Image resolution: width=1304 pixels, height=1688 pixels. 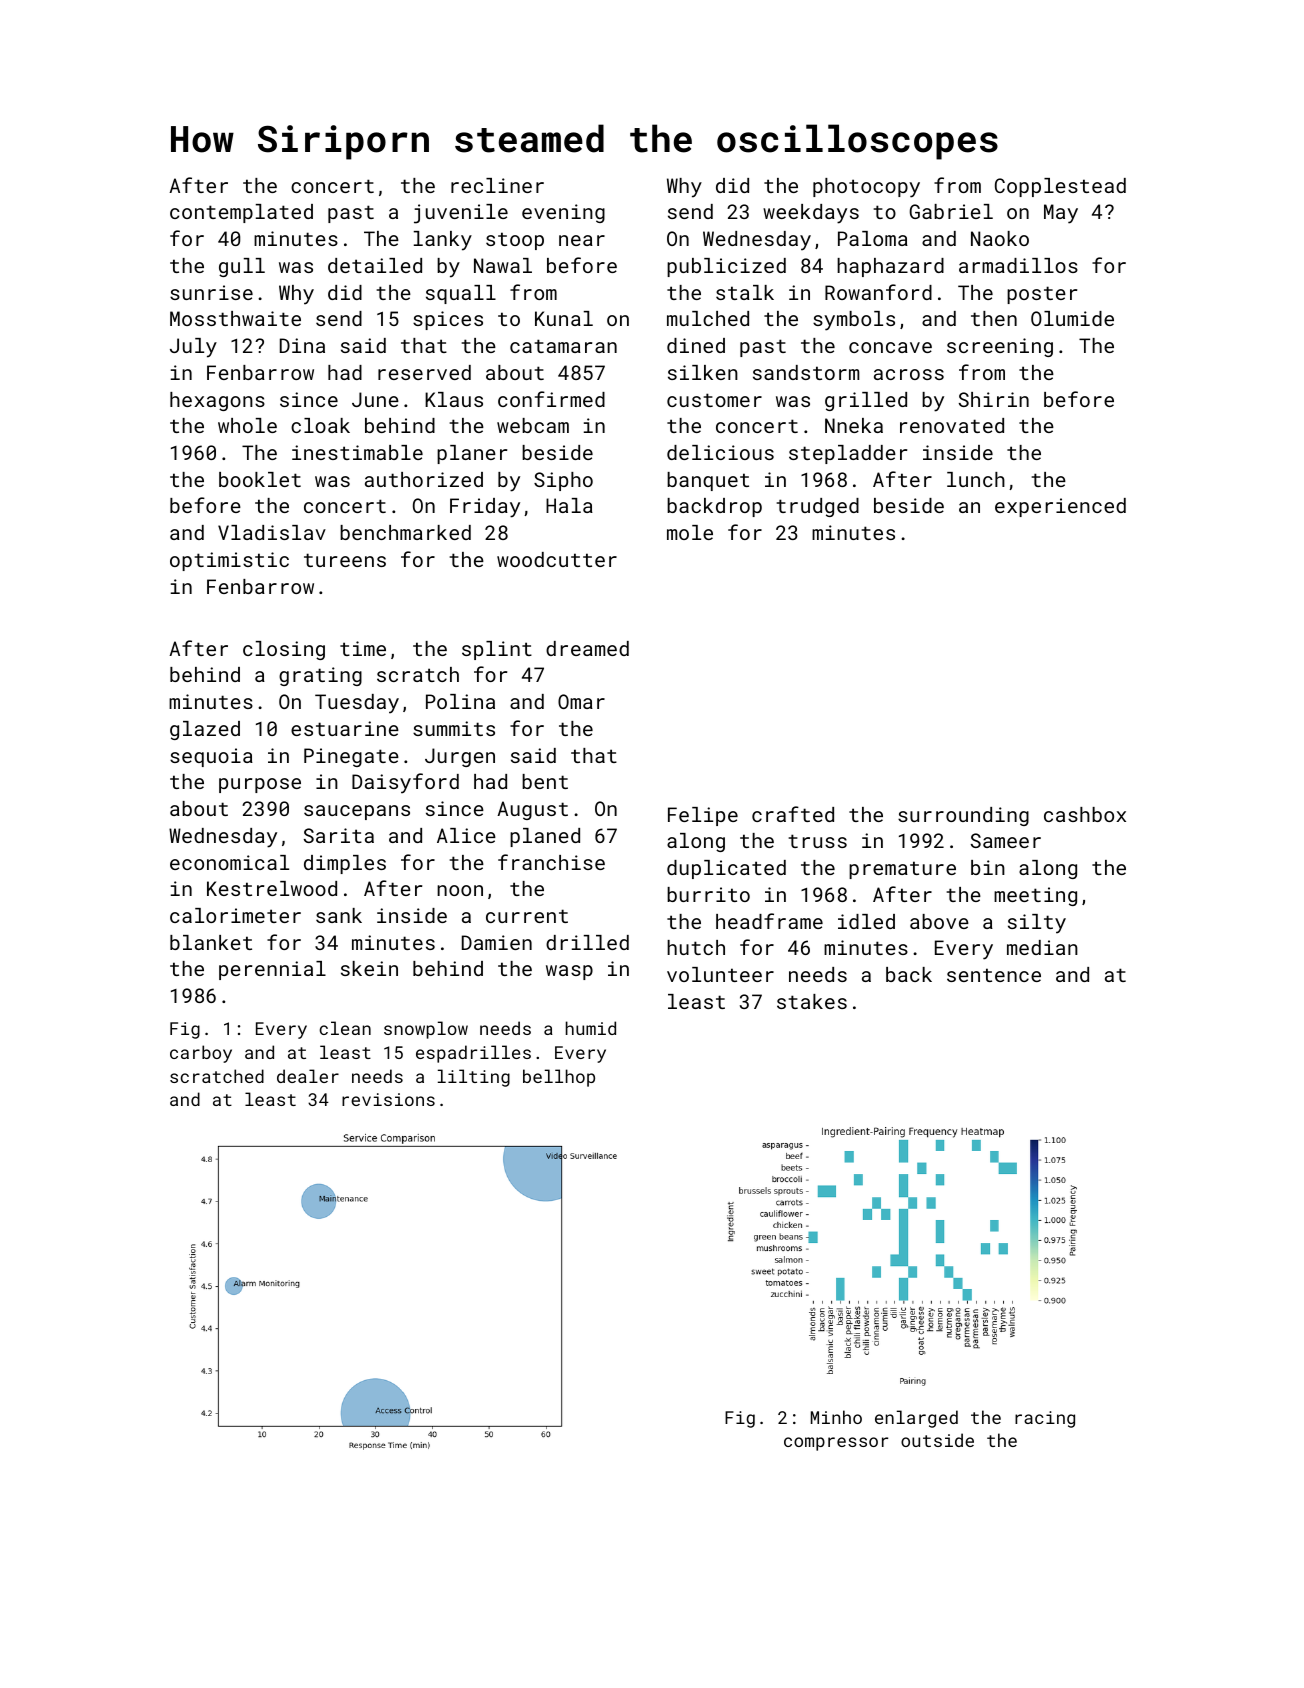 I want to click on lunch, so click(x=976, y=479).
